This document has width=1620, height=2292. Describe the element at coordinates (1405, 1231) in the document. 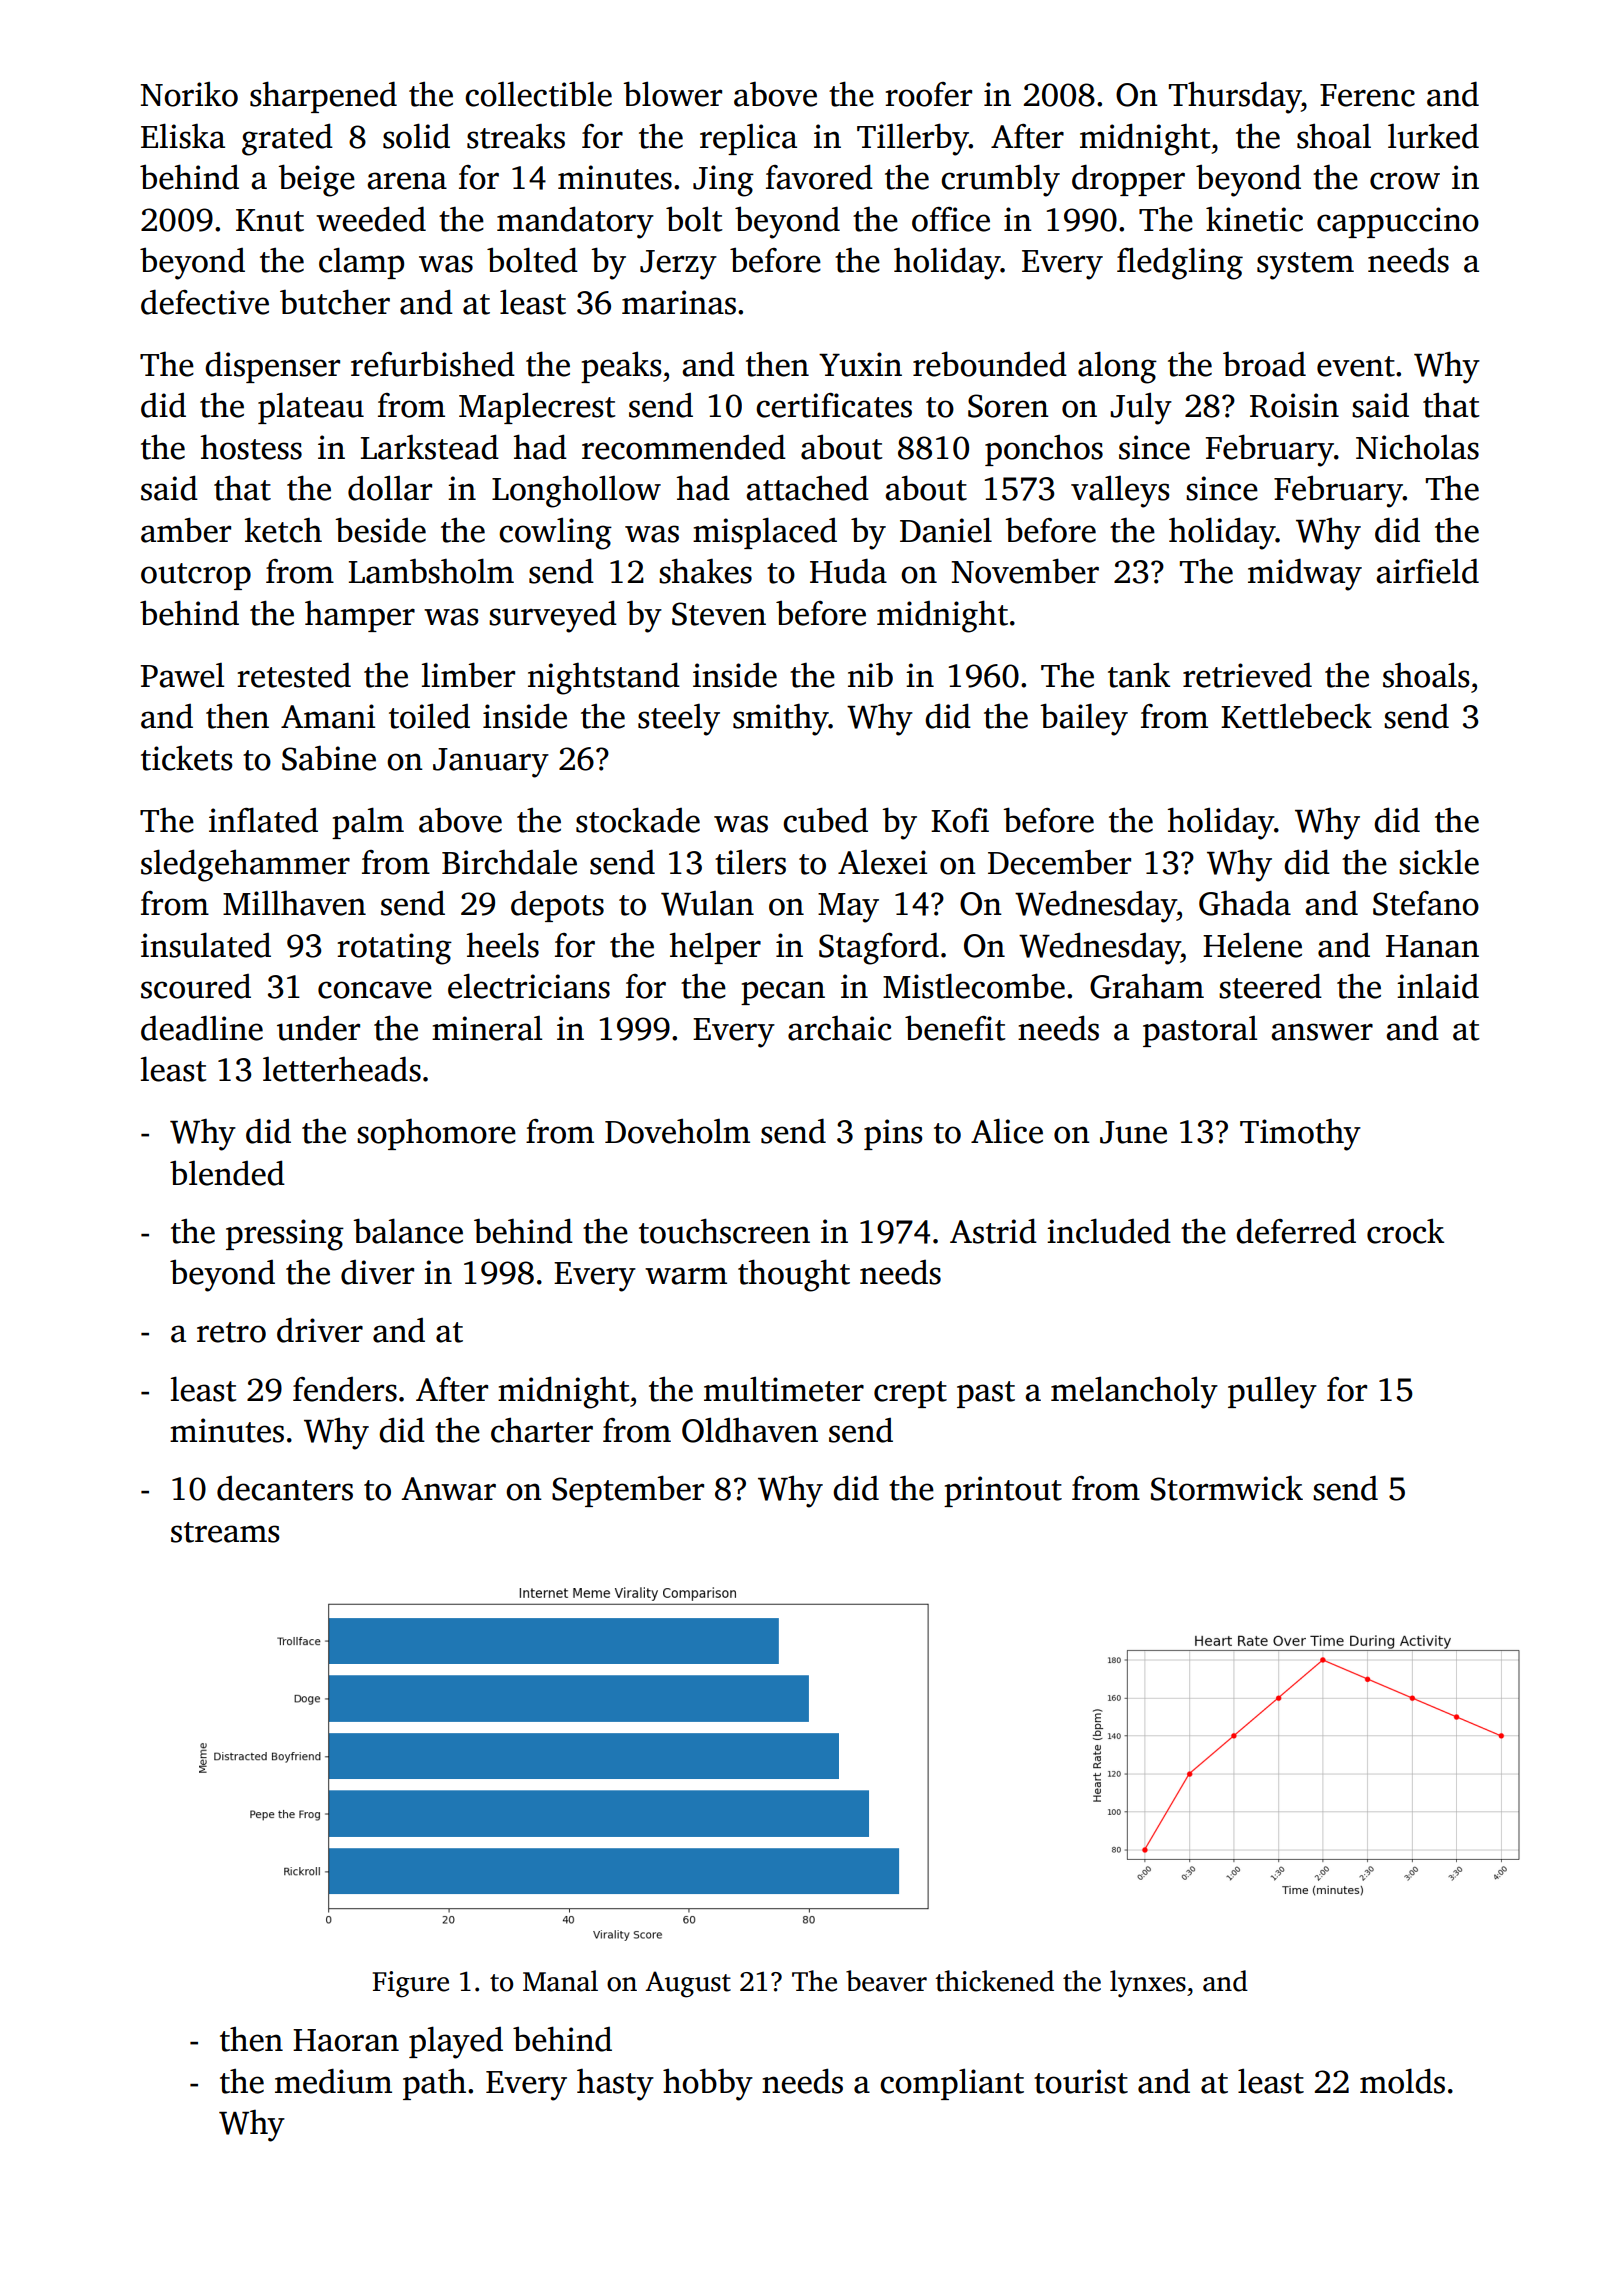

I see `crock` at that location.
